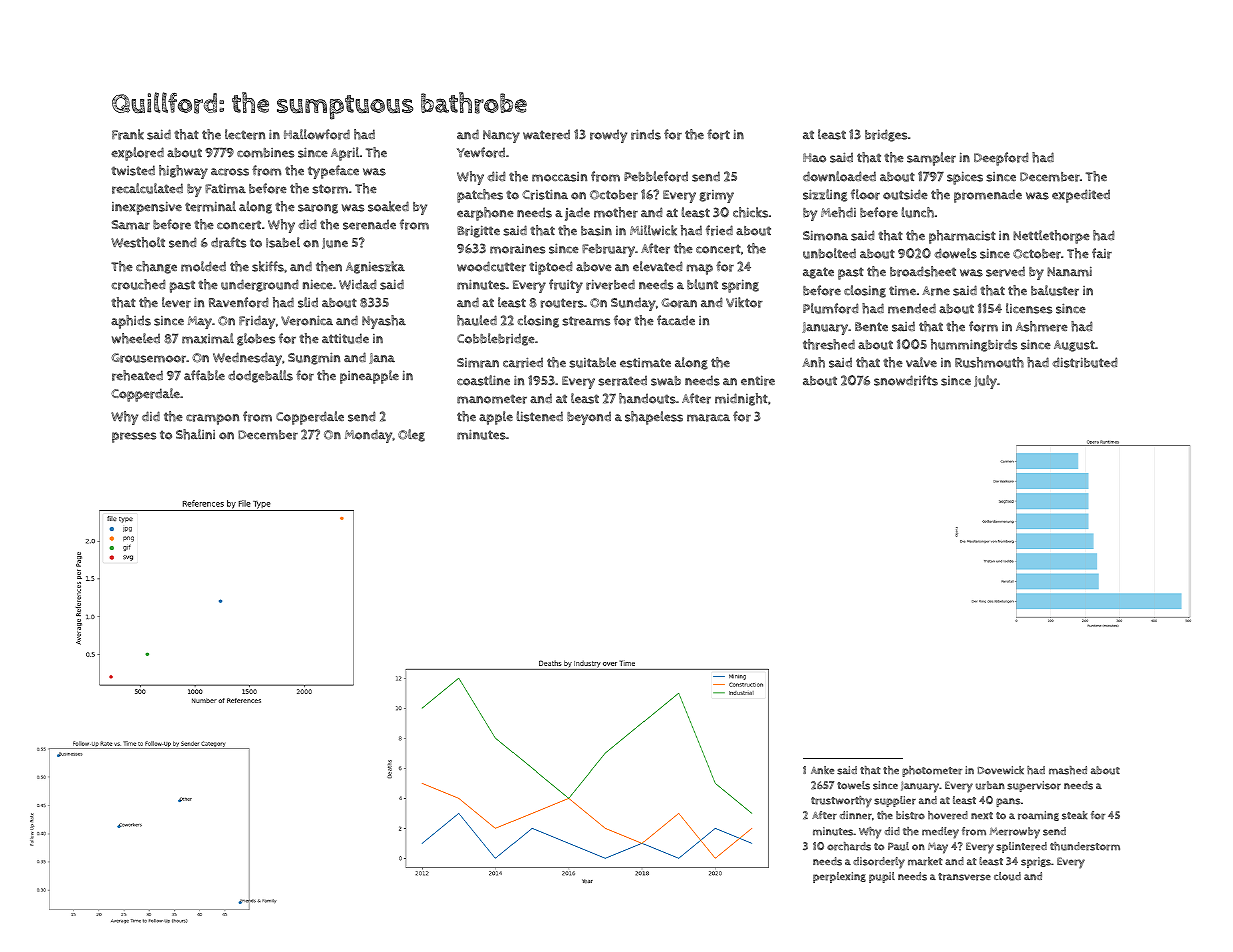 The width and height of the screenshot is (1233, 952). Describe the element at coordinates (839, 877) in the screenshot. I see `perplexing` at that location.
